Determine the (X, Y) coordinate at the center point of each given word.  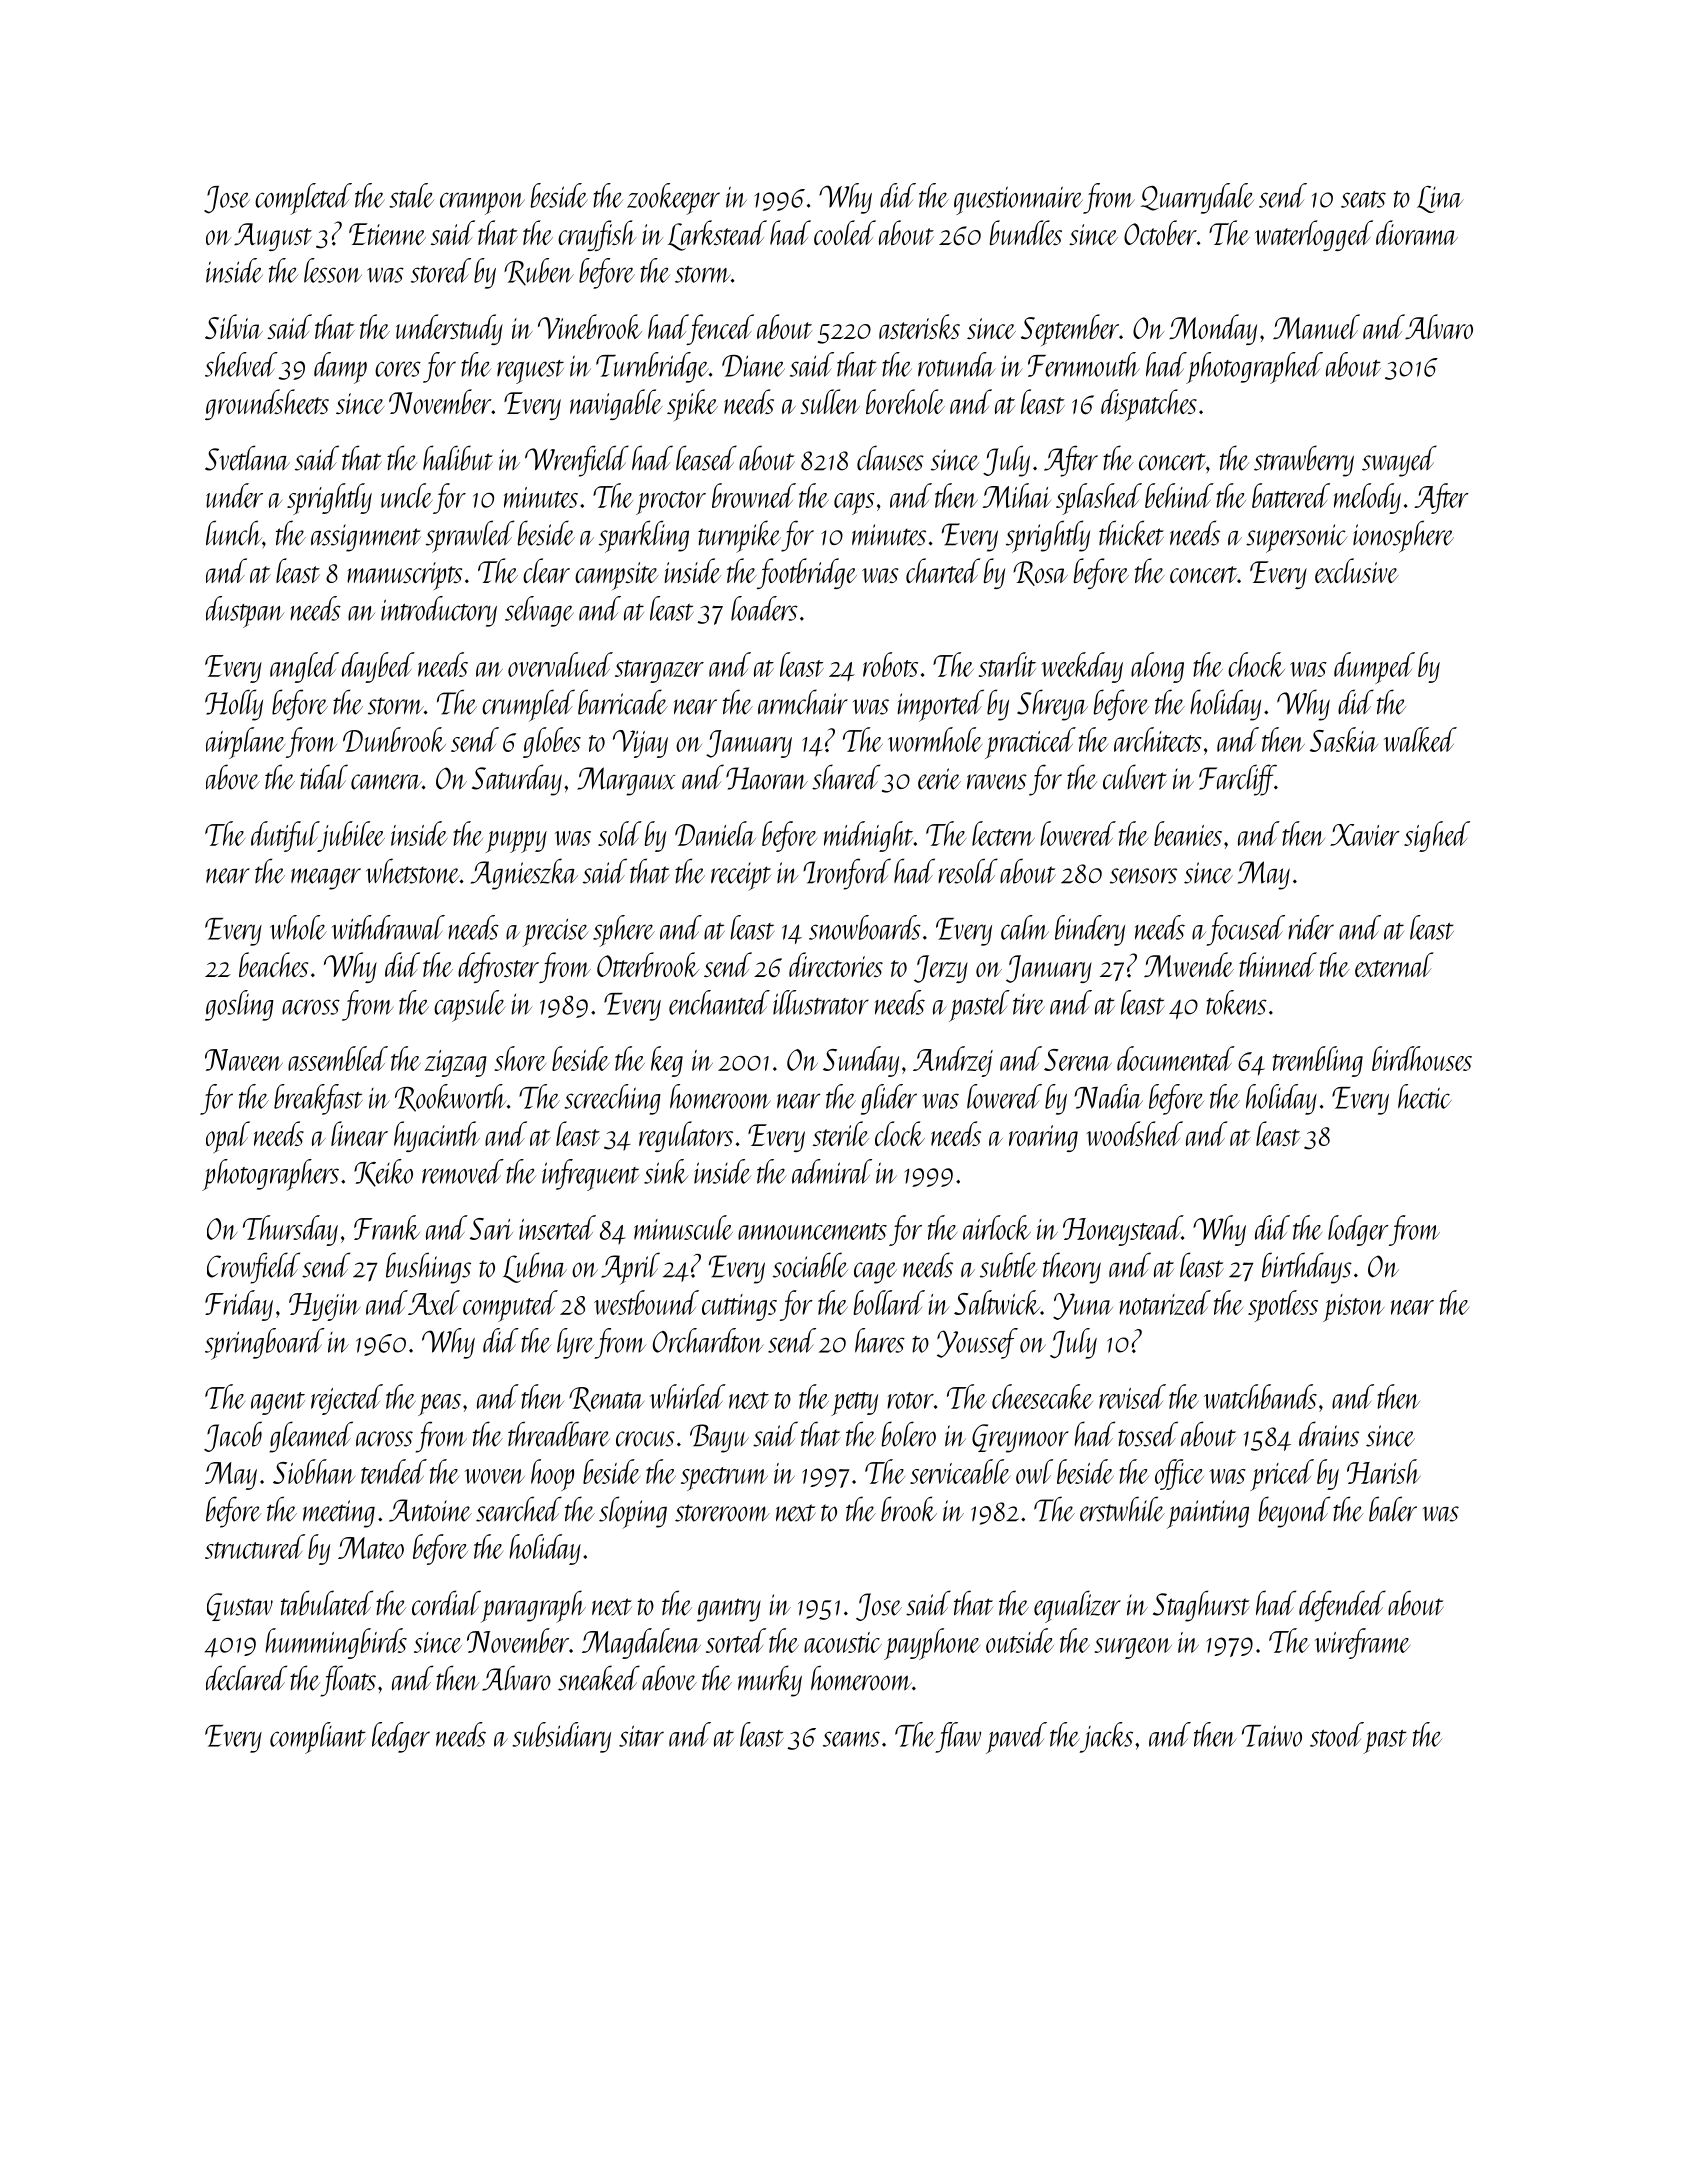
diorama (1417, 232)
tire (1029, 1004)
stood (1337, 1734)
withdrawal (388, 927)
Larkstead (717, 235)
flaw (958, 1737)
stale (411, 195)
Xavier (1365, 835)
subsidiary (561, 1737)
